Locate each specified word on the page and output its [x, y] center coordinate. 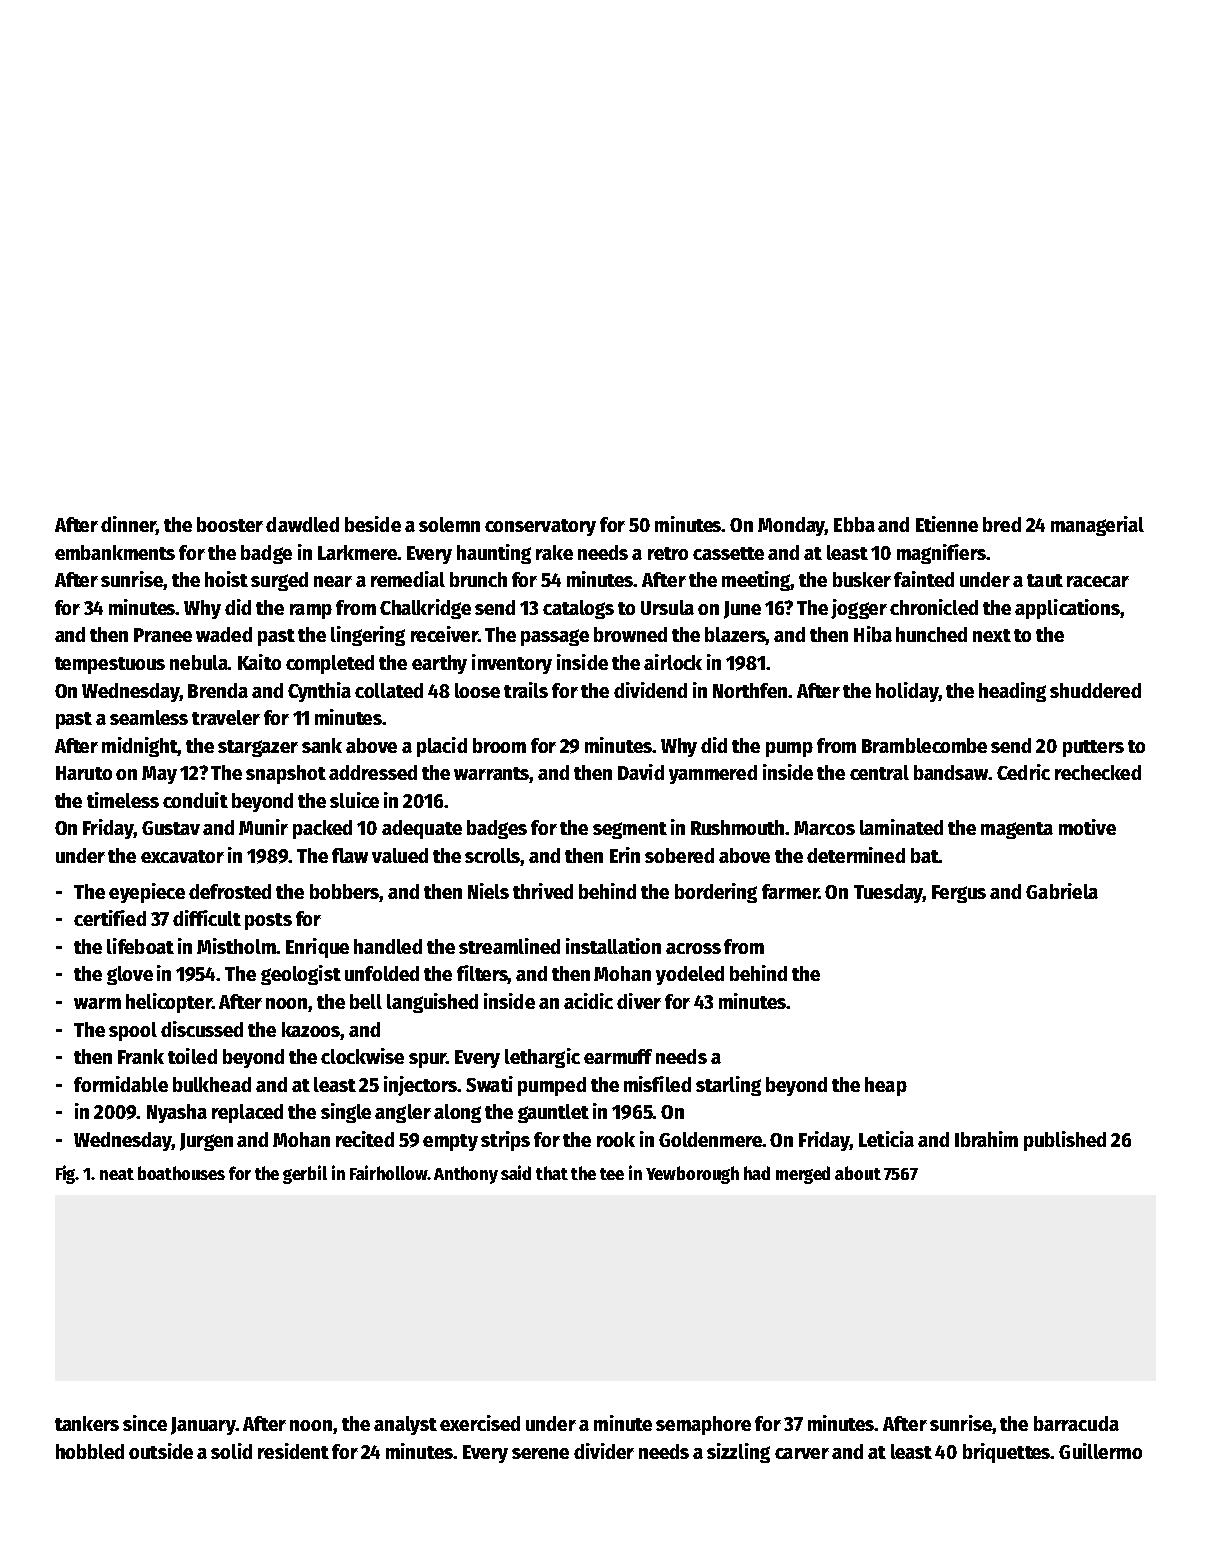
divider [604, 1451]
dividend [650, 690]
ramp [311, 611]
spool [133, 1031]
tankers [87, 1423]
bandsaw [951, 772]
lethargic [542, 1058]
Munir [263, 827]
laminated [901, 827]
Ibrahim [986, 1139]
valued [400, 855]
